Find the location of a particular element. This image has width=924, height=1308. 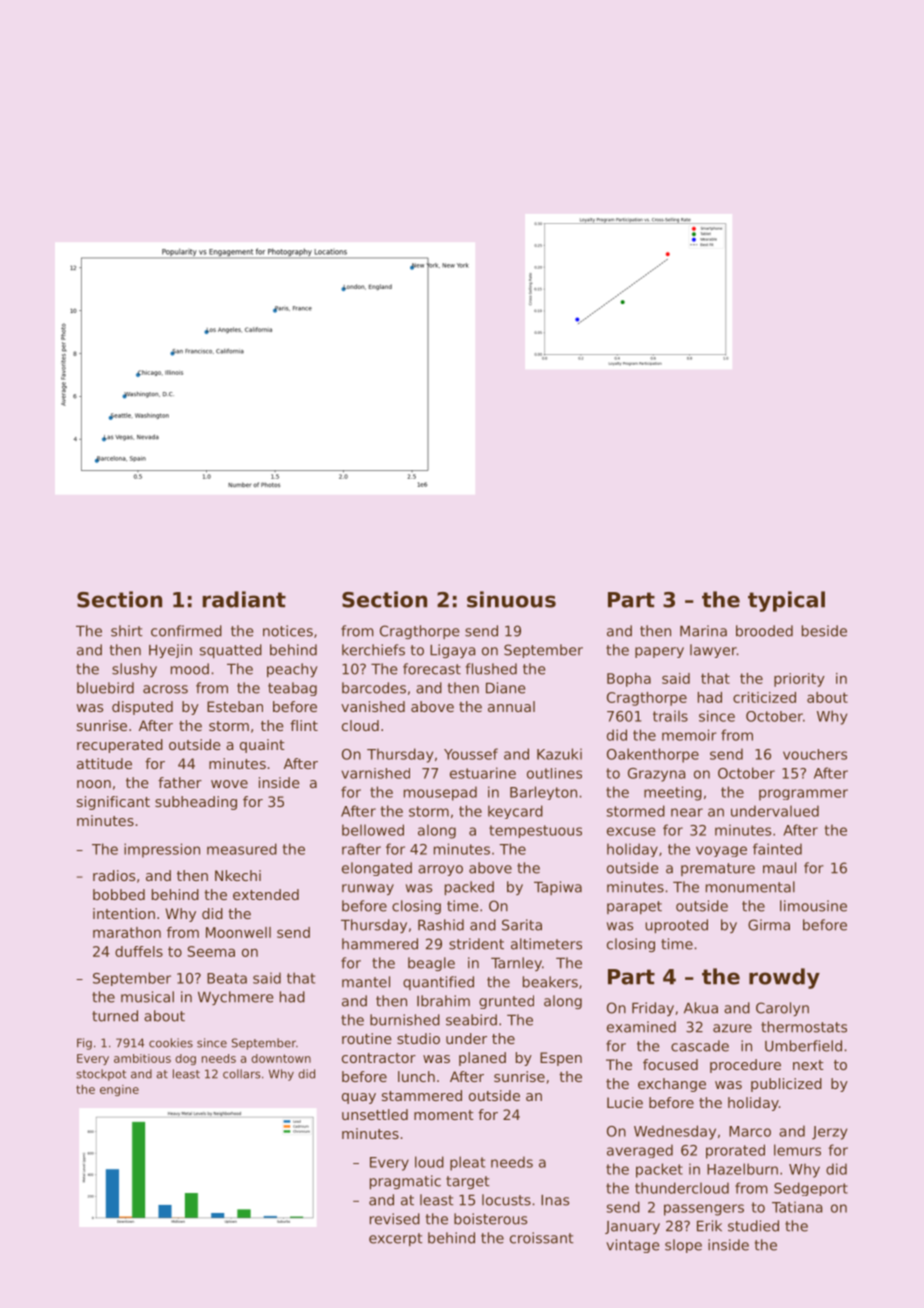

radiant is located at coordinates (244, 599).
